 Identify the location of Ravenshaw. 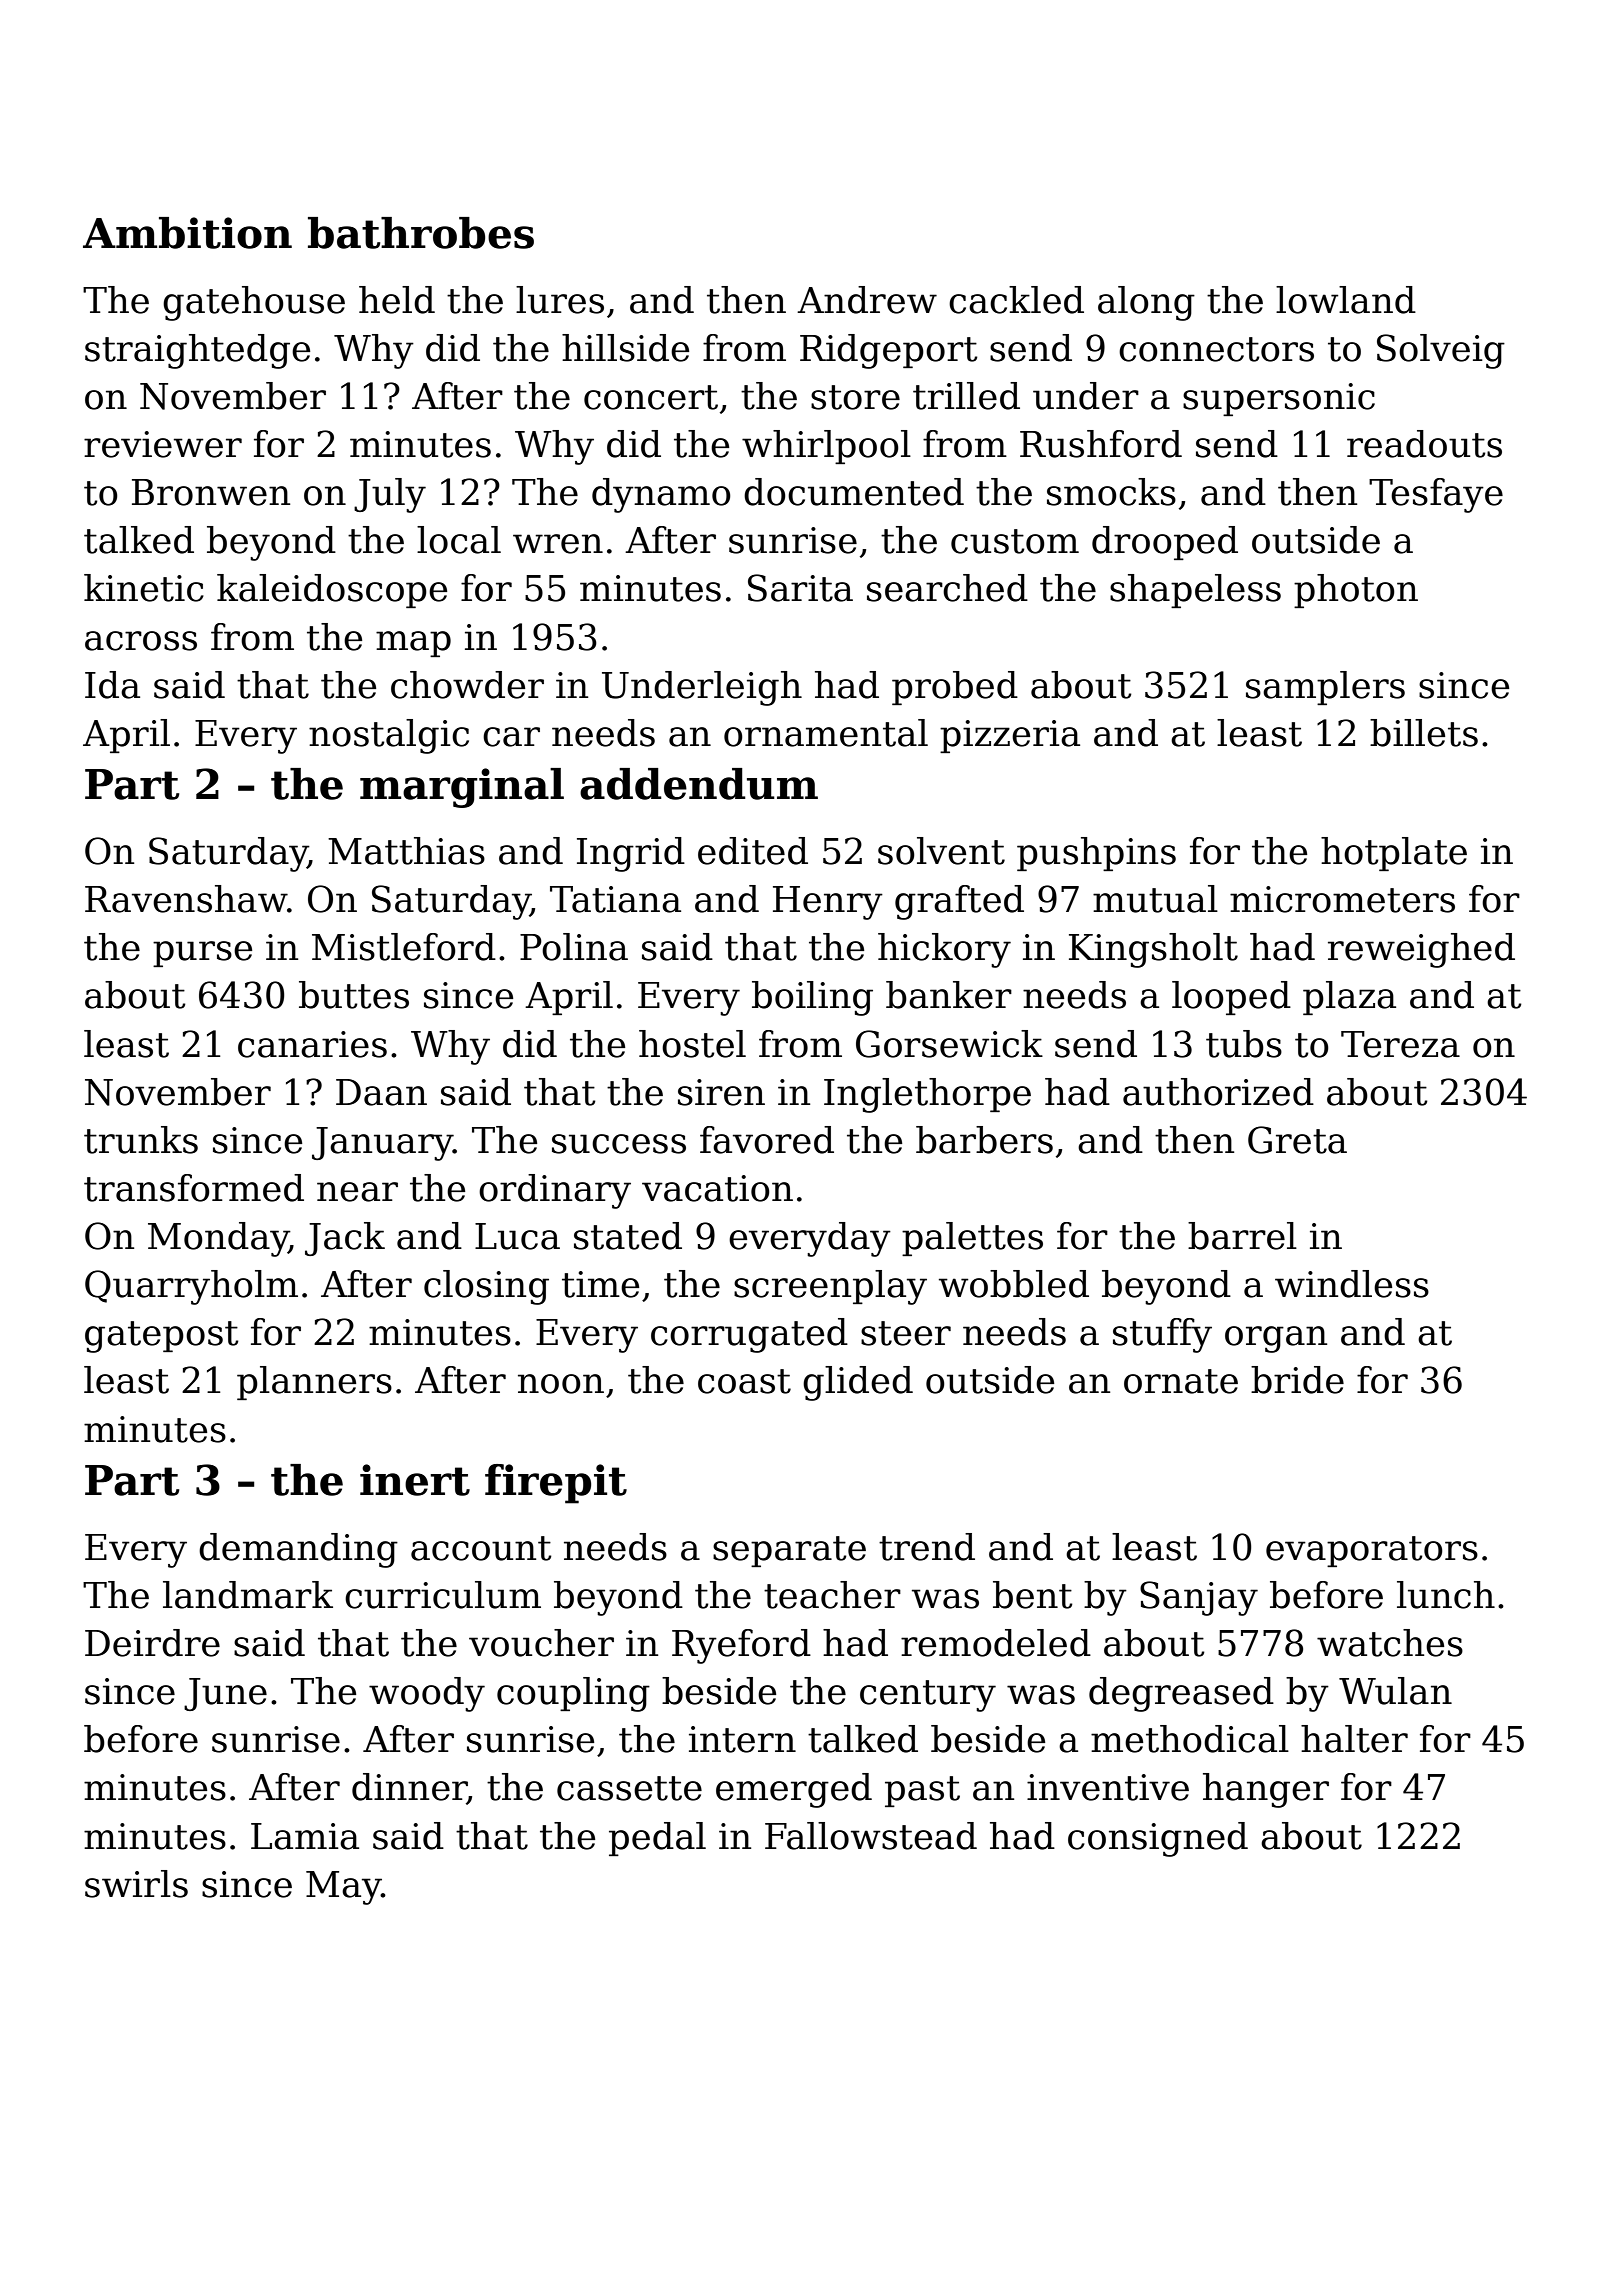
(186, 899).
